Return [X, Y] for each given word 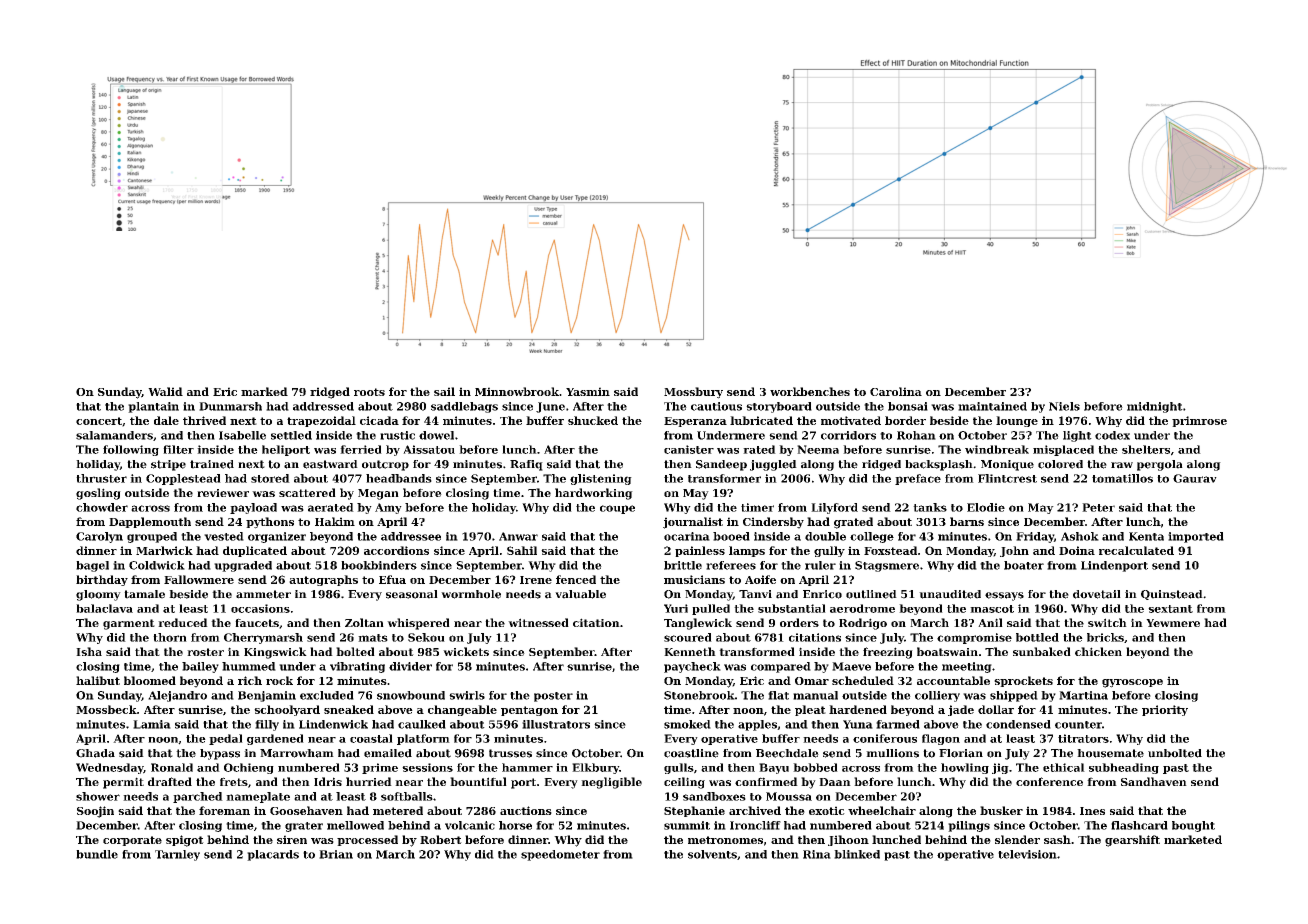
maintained [992, 406]
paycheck [692, 667]
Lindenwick [333, 724]
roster [205, 652]
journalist [693, 523]
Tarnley [177, 855]
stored [270, 478]
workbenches [810, 391]
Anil [990, 622]
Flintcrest [1007, 478]
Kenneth [690, 651]
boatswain [947, 651]
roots [369, 392]
